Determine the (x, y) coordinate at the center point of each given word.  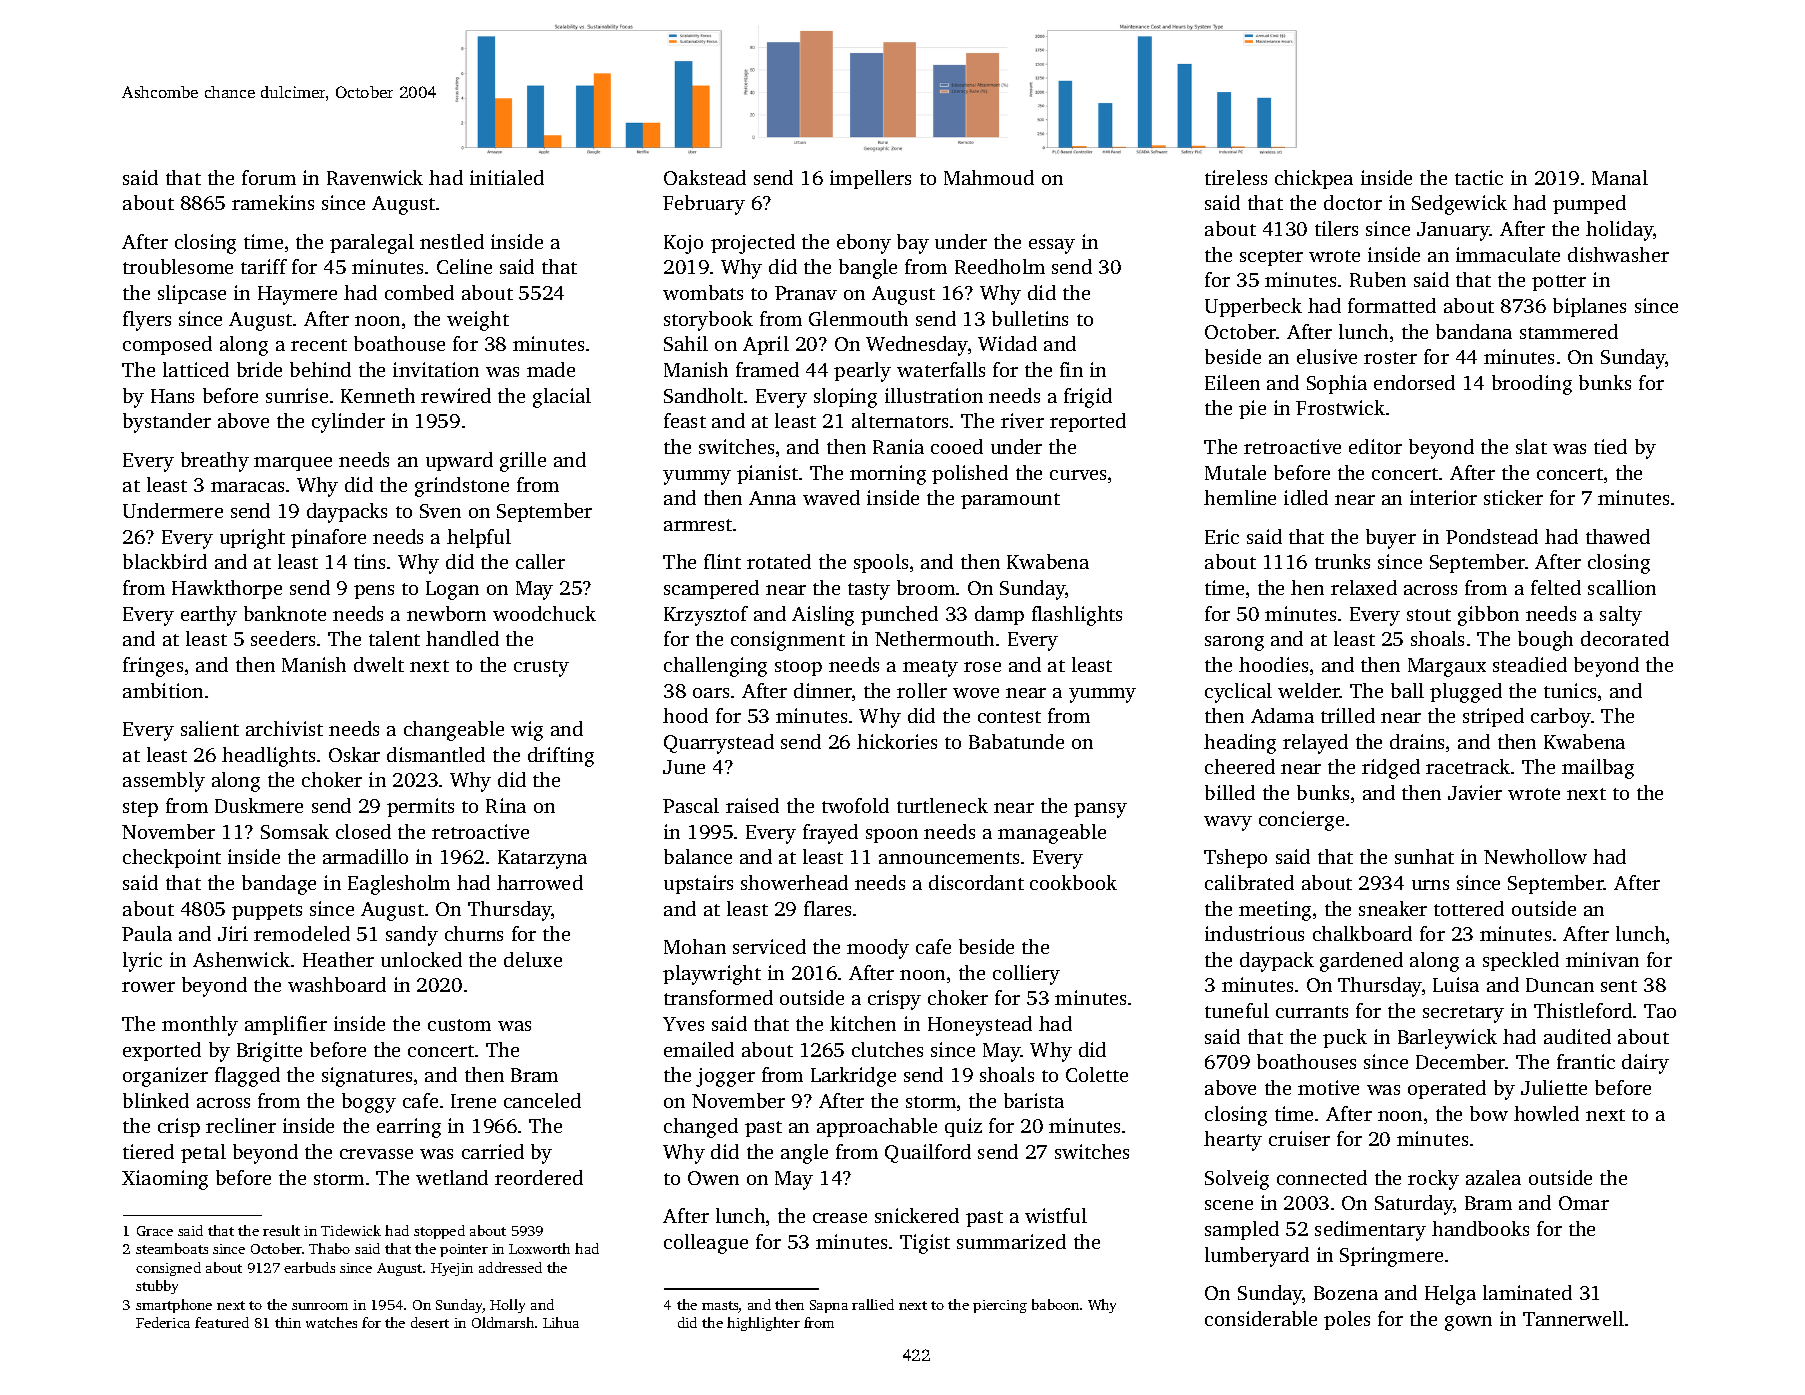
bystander (167, 423)
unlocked (421, 959)
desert (430, 1322)
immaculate (1508, 254)
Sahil (686, 343)
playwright (712, 975)
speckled (1521, 961)
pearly (862, 372)
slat (1531, 446)
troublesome (178, 266)
